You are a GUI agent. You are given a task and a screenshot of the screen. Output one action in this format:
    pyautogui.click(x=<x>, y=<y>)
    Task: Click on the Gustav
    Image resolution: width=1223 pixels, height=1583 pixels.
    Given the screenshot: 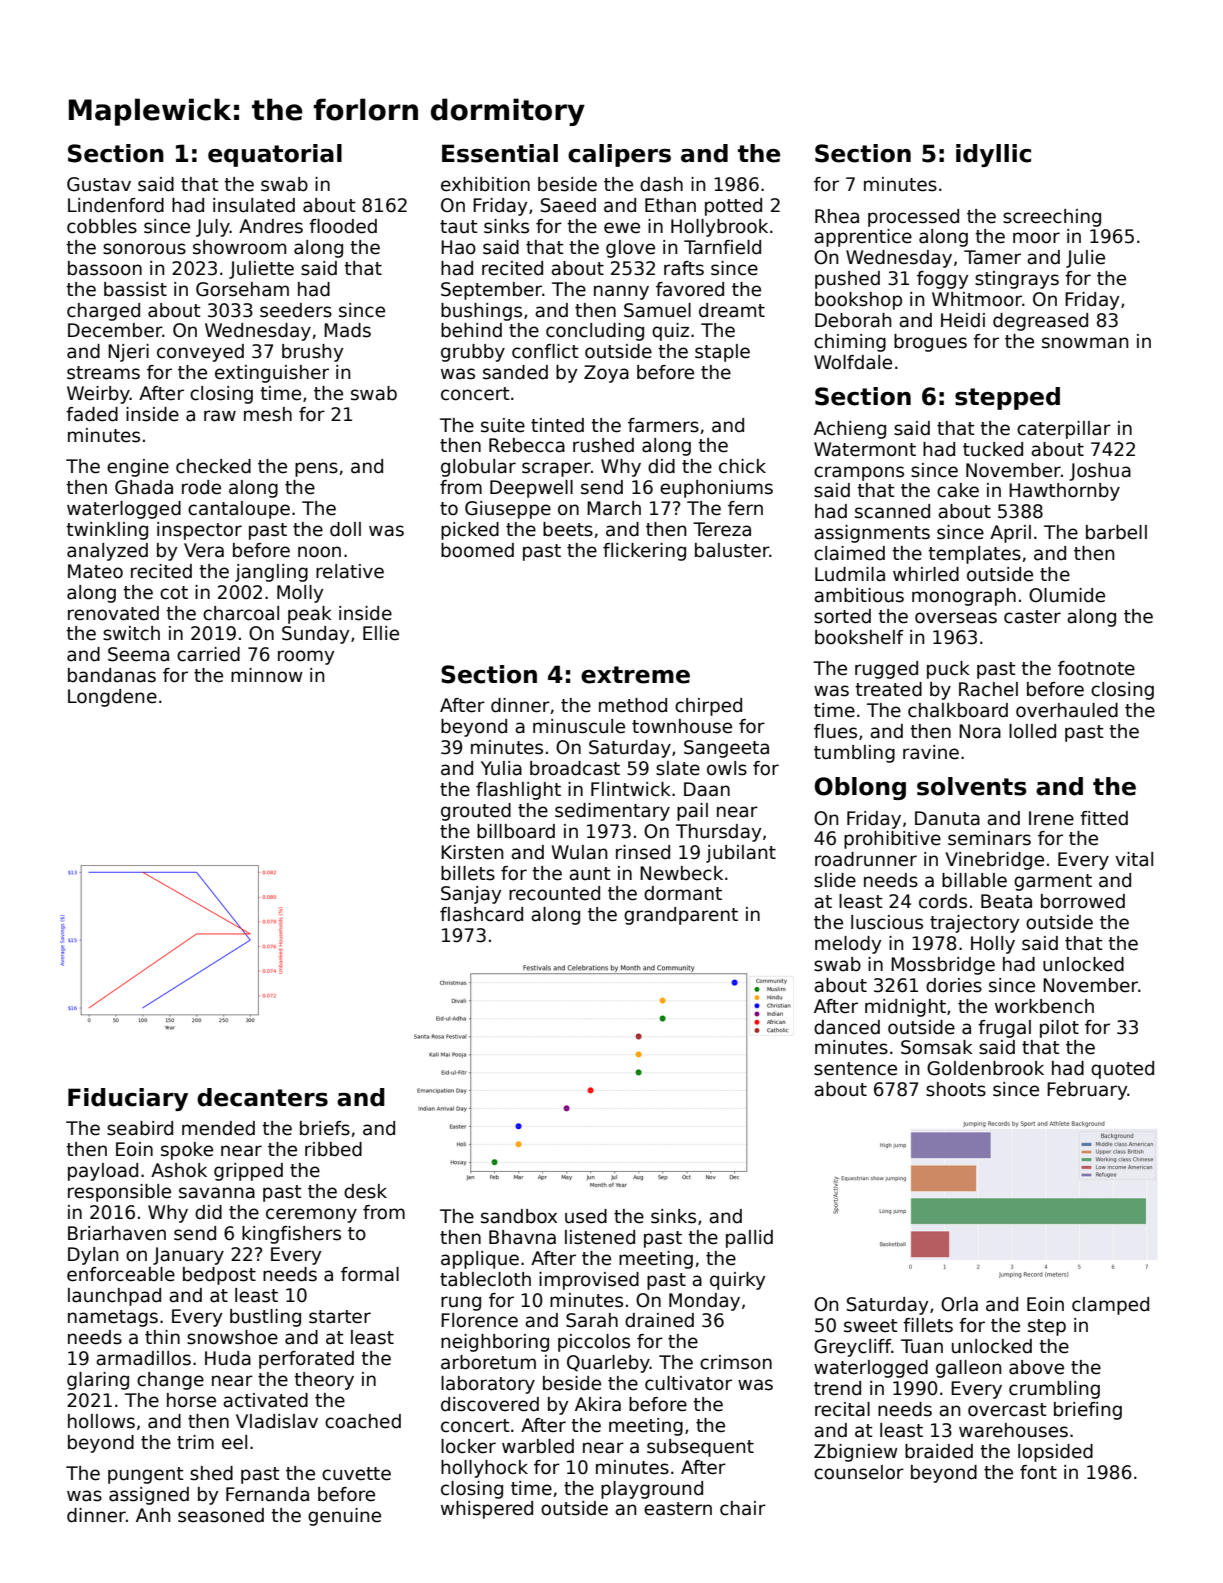 What is the action you would take?
    pyautogui.click(x=99, y=184)
